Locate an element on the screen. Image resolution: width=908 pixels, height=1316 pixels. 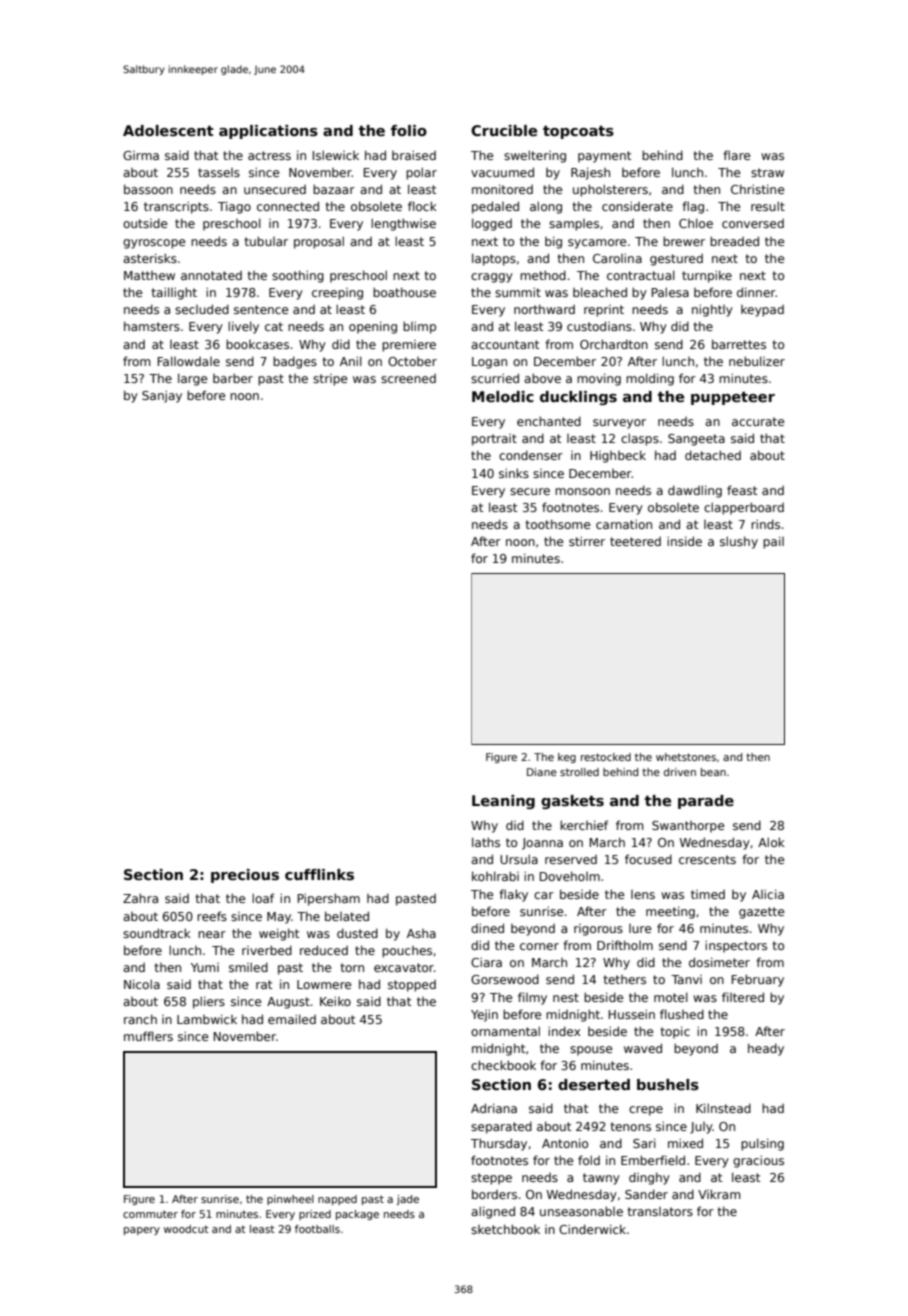
bushels is located at coordinates (668, 1085).
